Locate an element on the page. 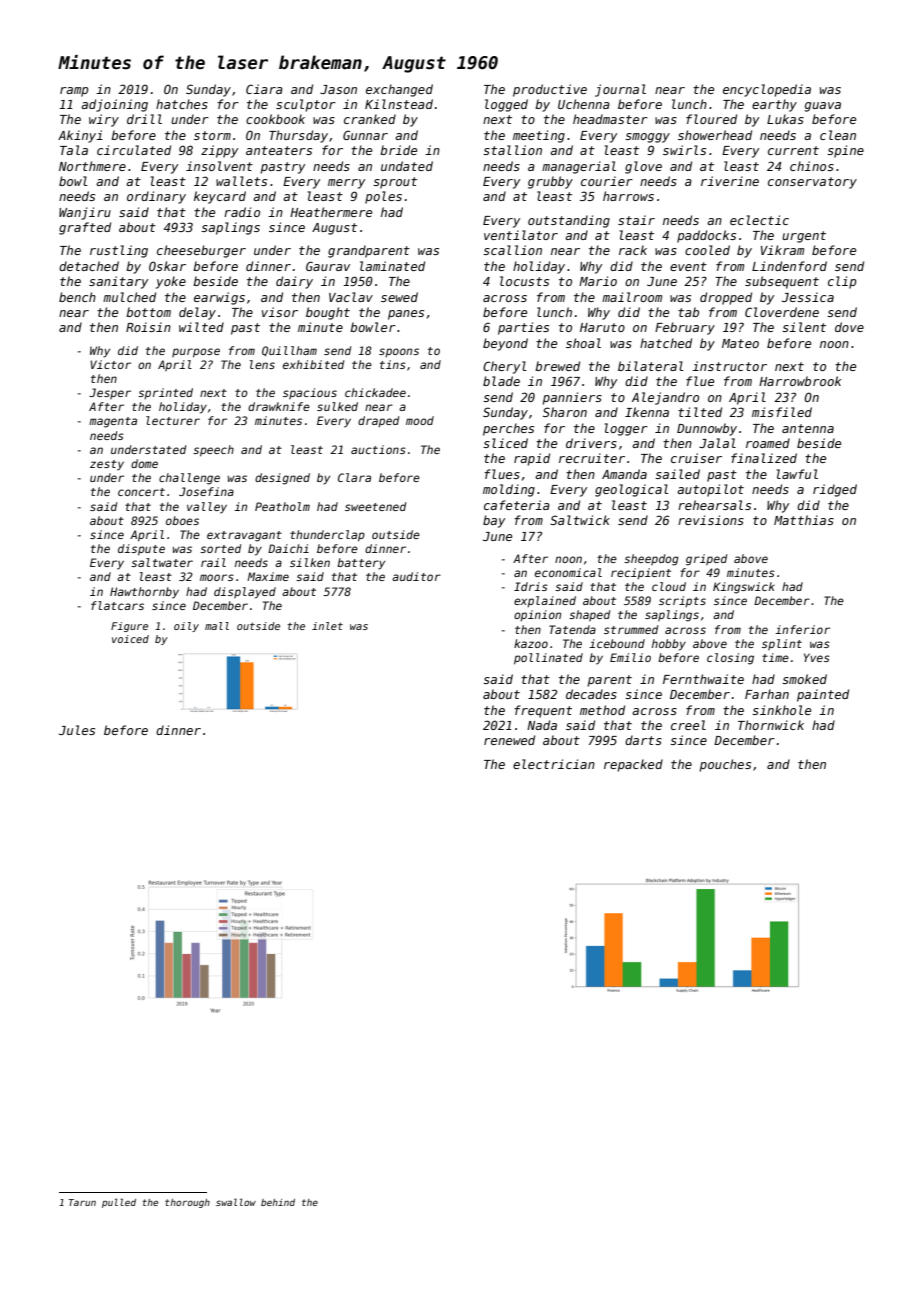  behind is located at coordinates (278, 1202).
